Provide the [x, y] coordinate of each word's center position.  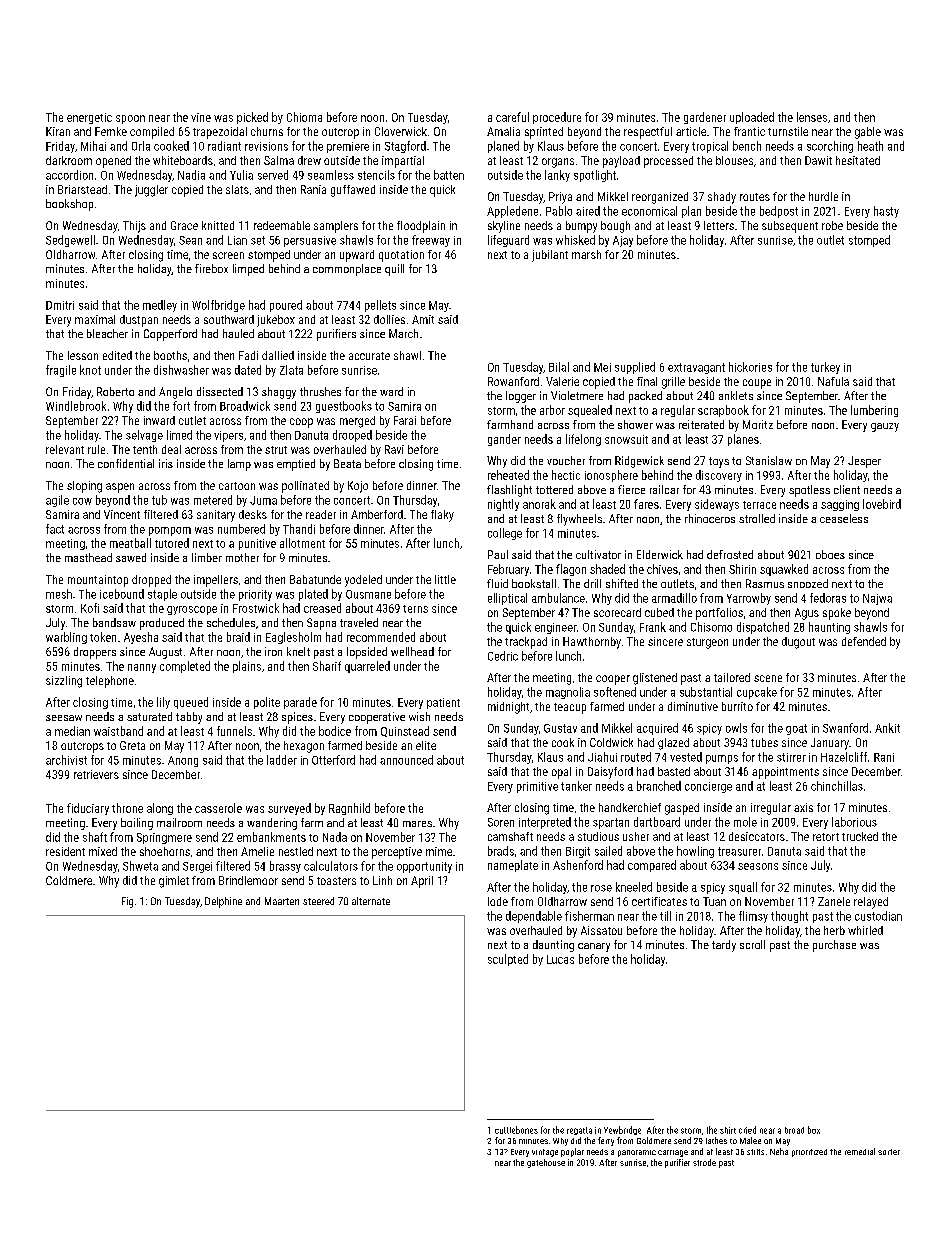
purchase [834, 946]
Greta [132, 745]
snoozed [808, 583]
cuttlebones [516, 1130]
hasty [886, 212]
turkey [825, 368]
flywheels [579, 520]
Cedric [503, 656]
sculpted [508, 960]
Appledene [512, 212]
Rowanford [513, 381]
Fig [127, 902]
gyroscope [192, 610]
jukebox [276, 321]
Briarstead [82, 189]
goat [796, 729]
